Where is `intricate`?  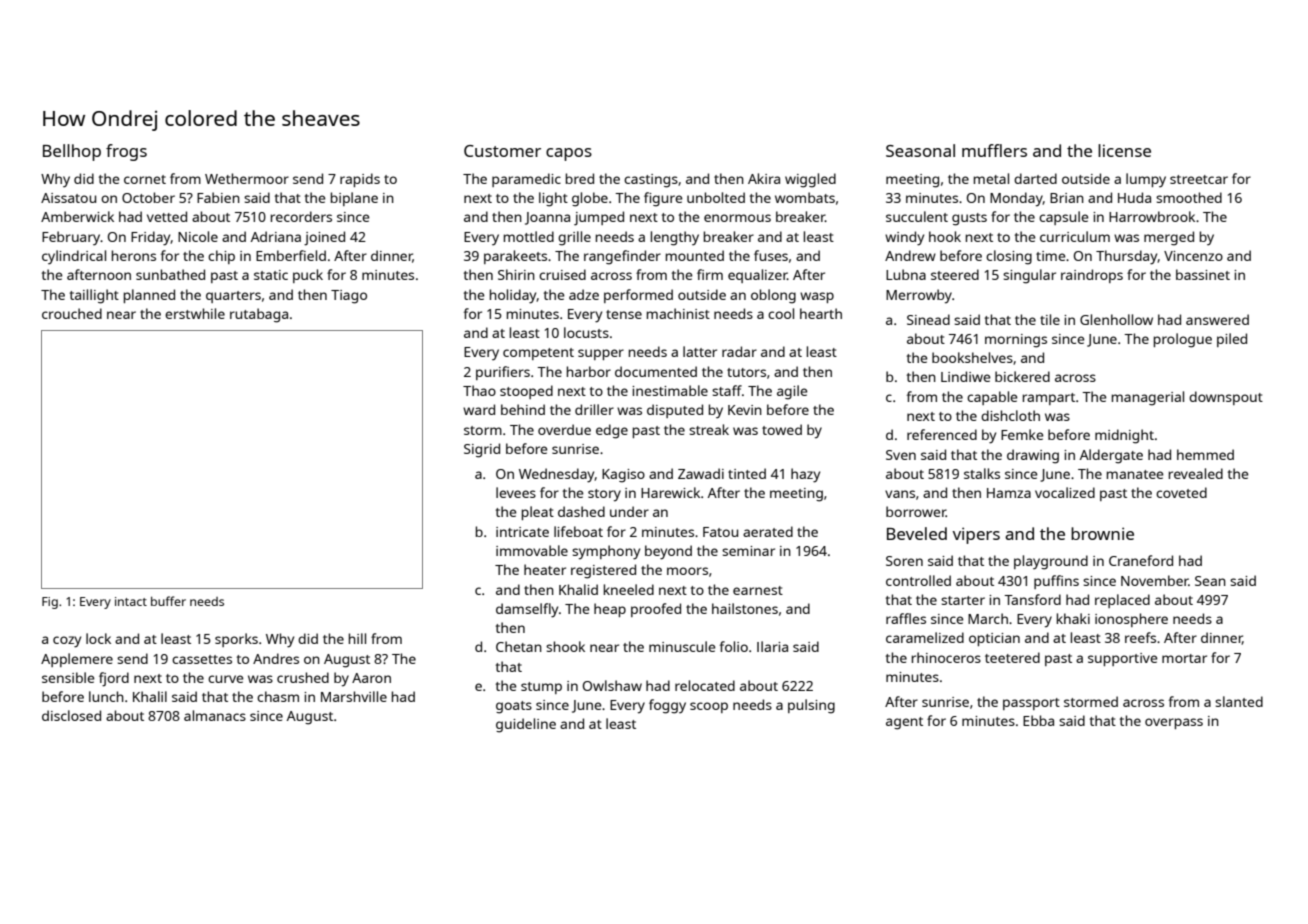
intricate is located at coordinates (522, 532).
